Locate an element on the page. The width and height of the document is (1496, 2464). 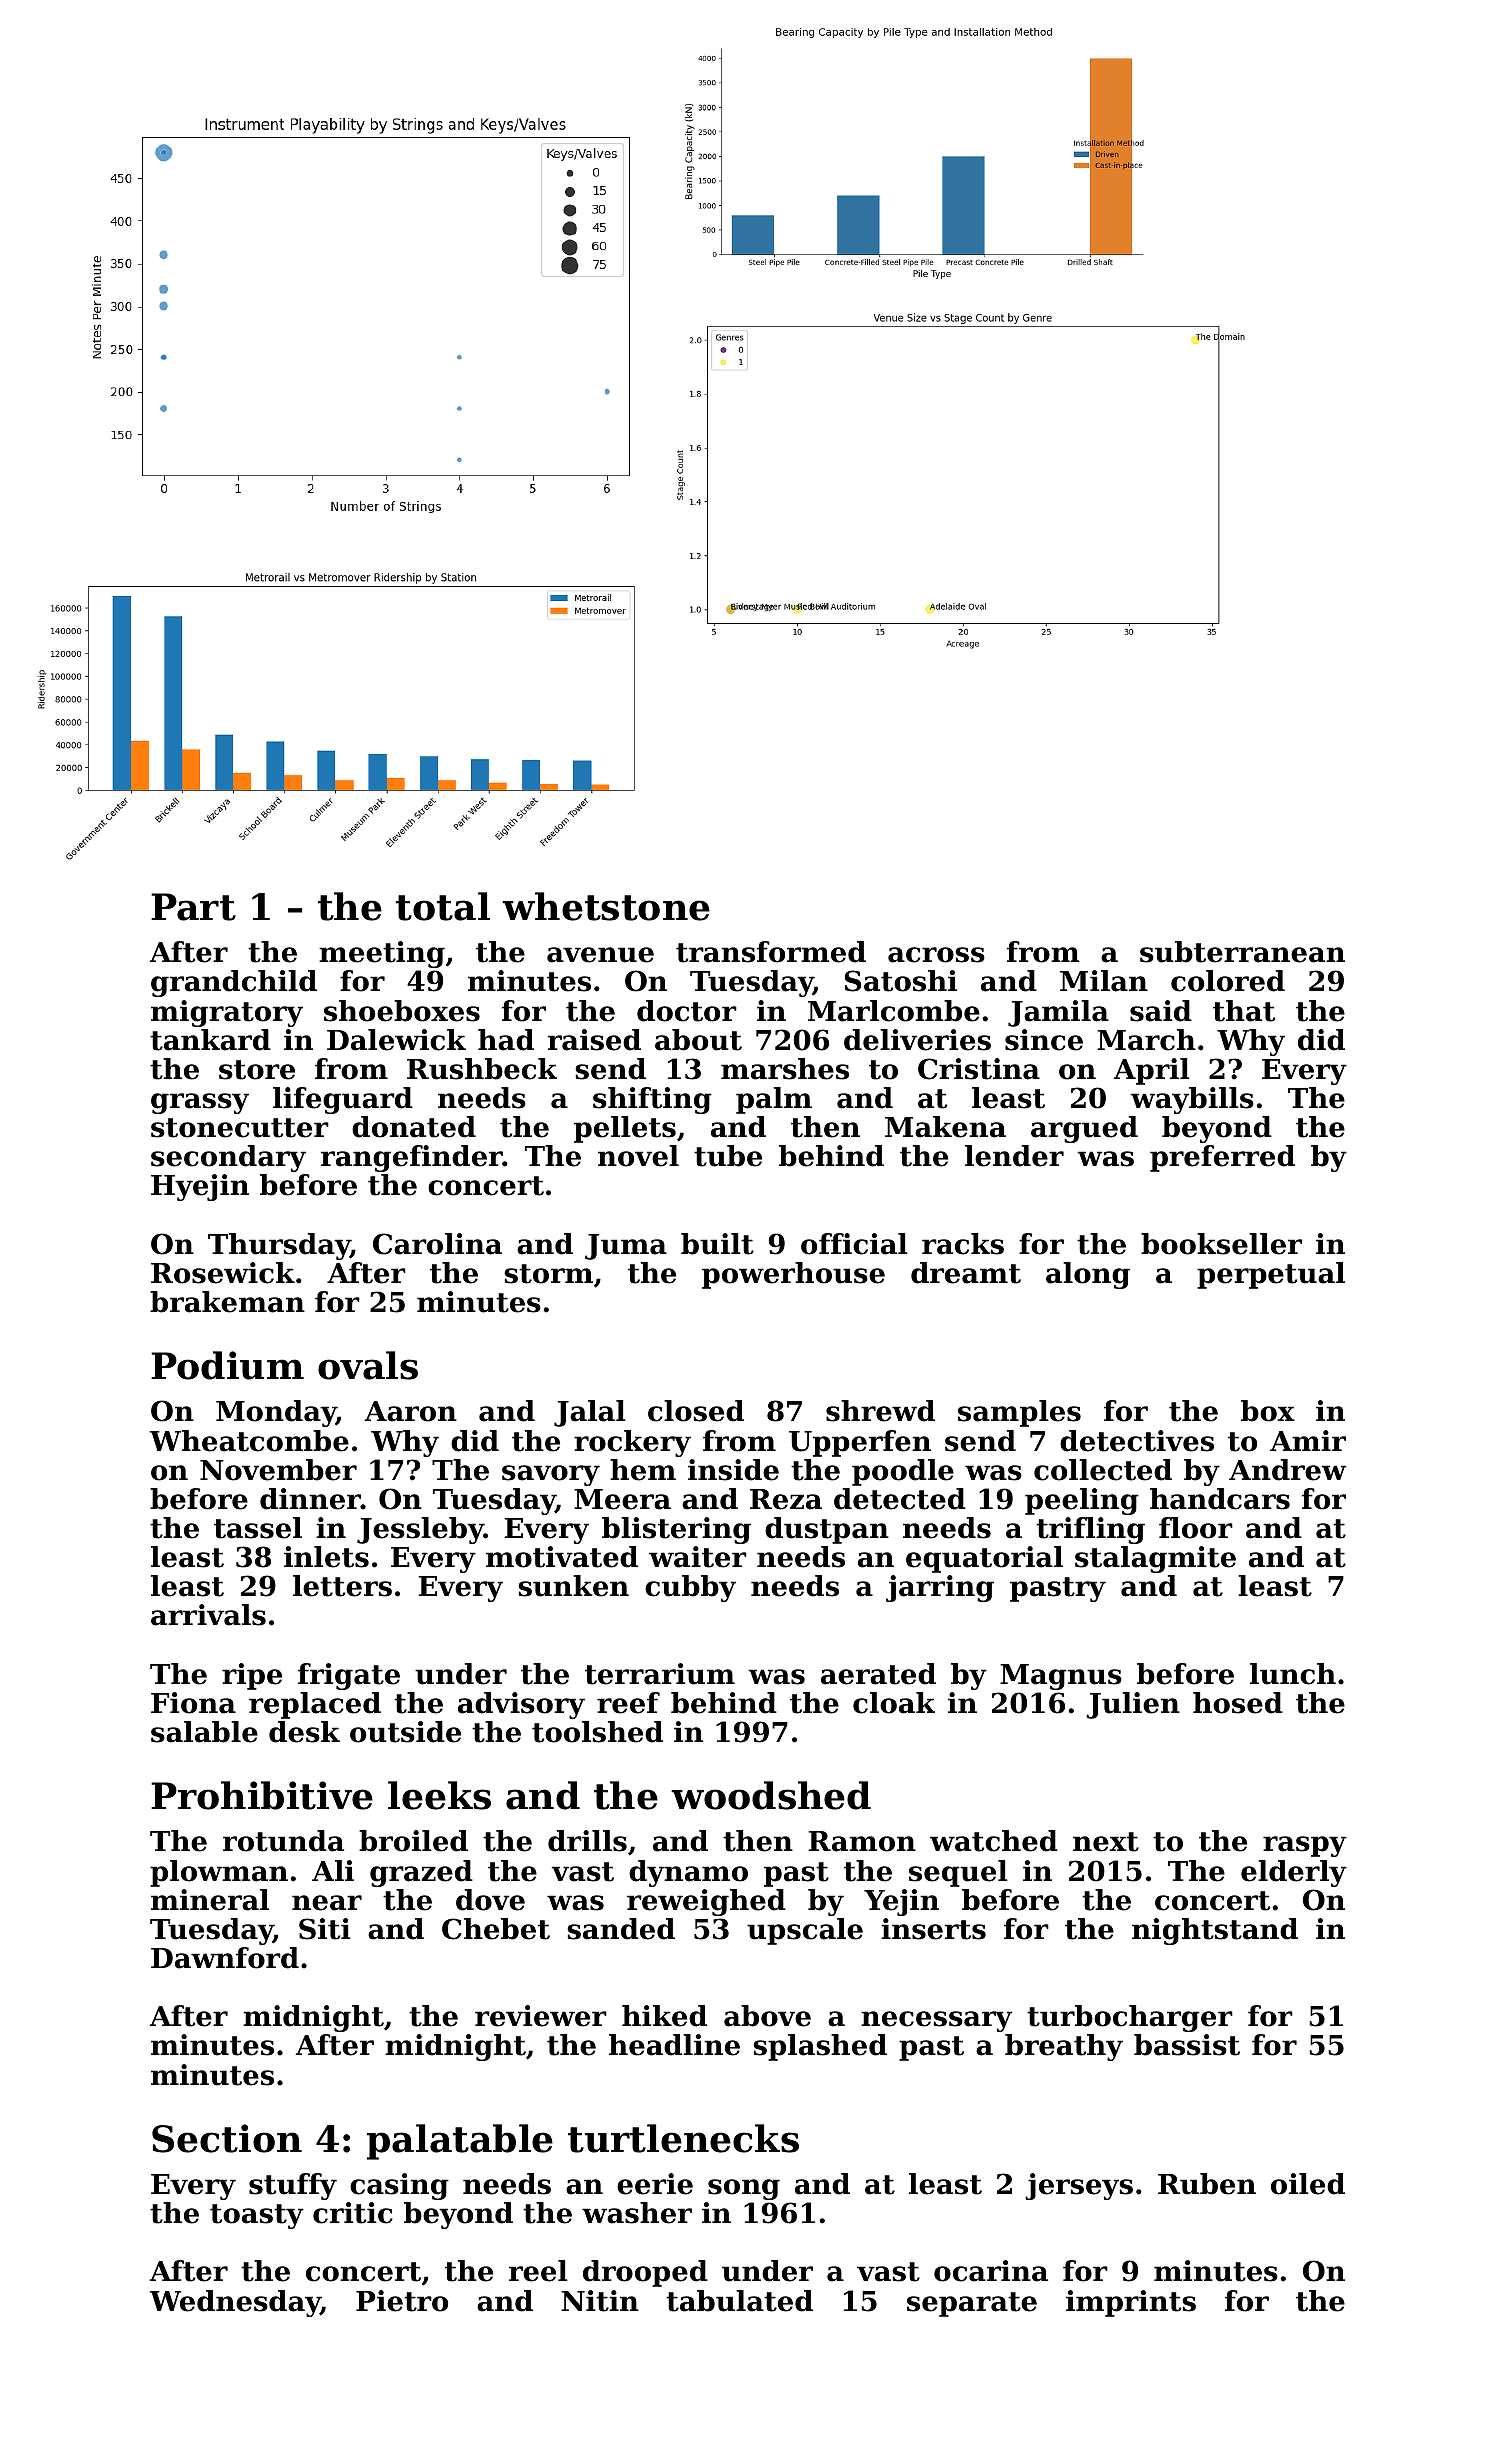
mineral is located at coordinates (210, 1900).
